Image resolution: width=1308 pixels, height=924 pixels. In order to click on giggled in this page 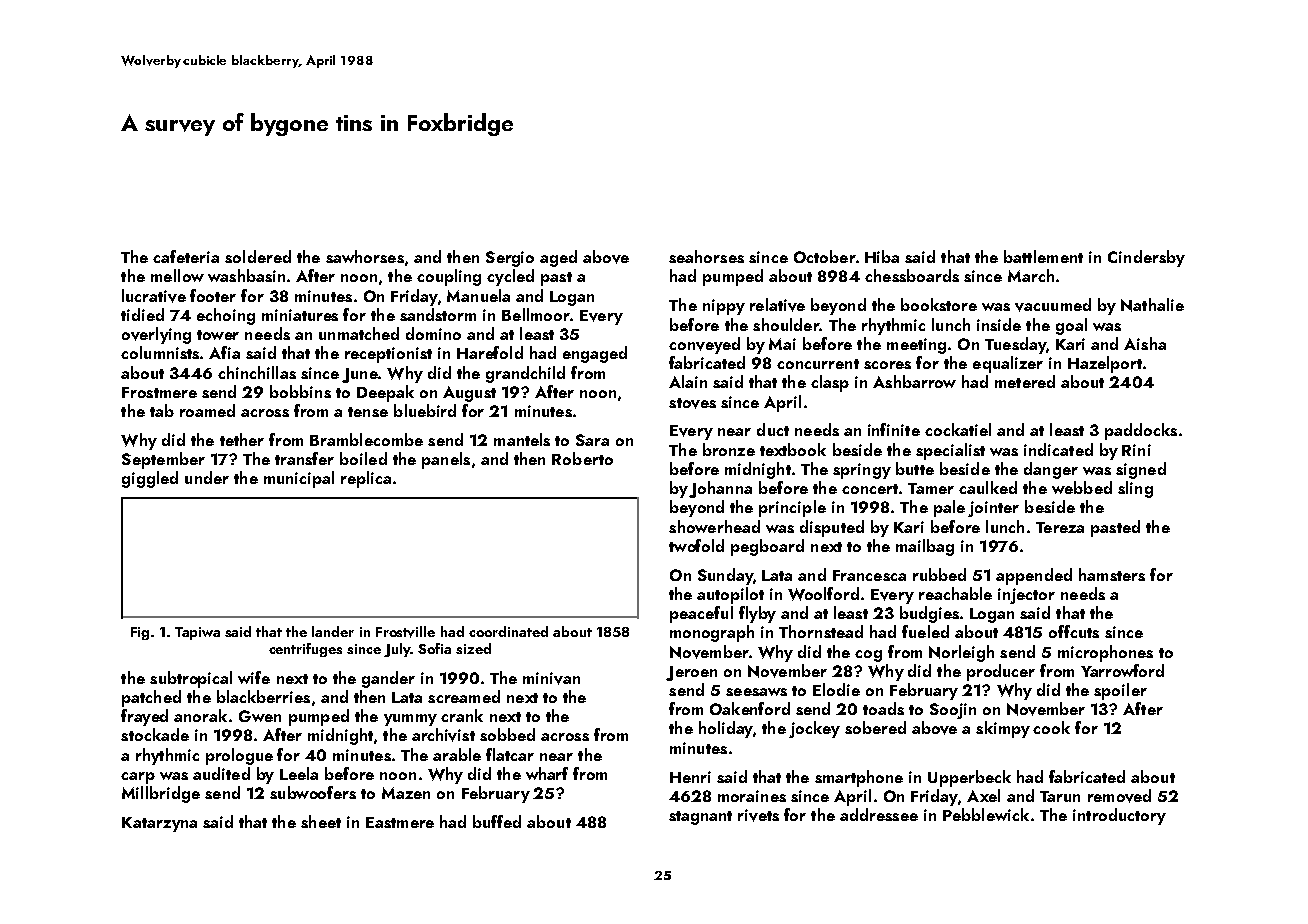, I will do `click(150, 479)`.
